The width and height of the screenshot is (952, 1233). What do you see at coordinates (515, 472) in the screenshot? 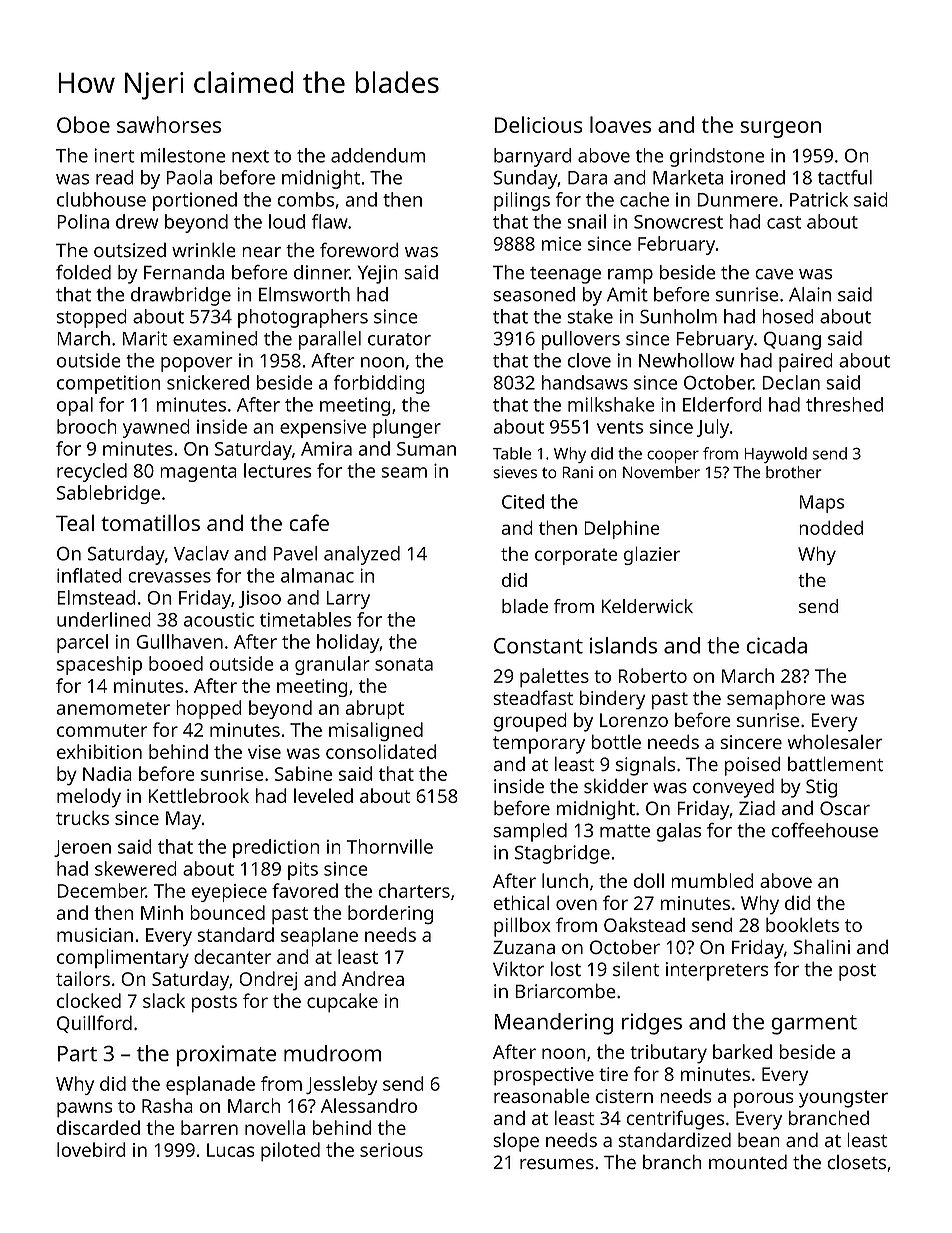
I see `sieves` at bounding box center [515, 472].
